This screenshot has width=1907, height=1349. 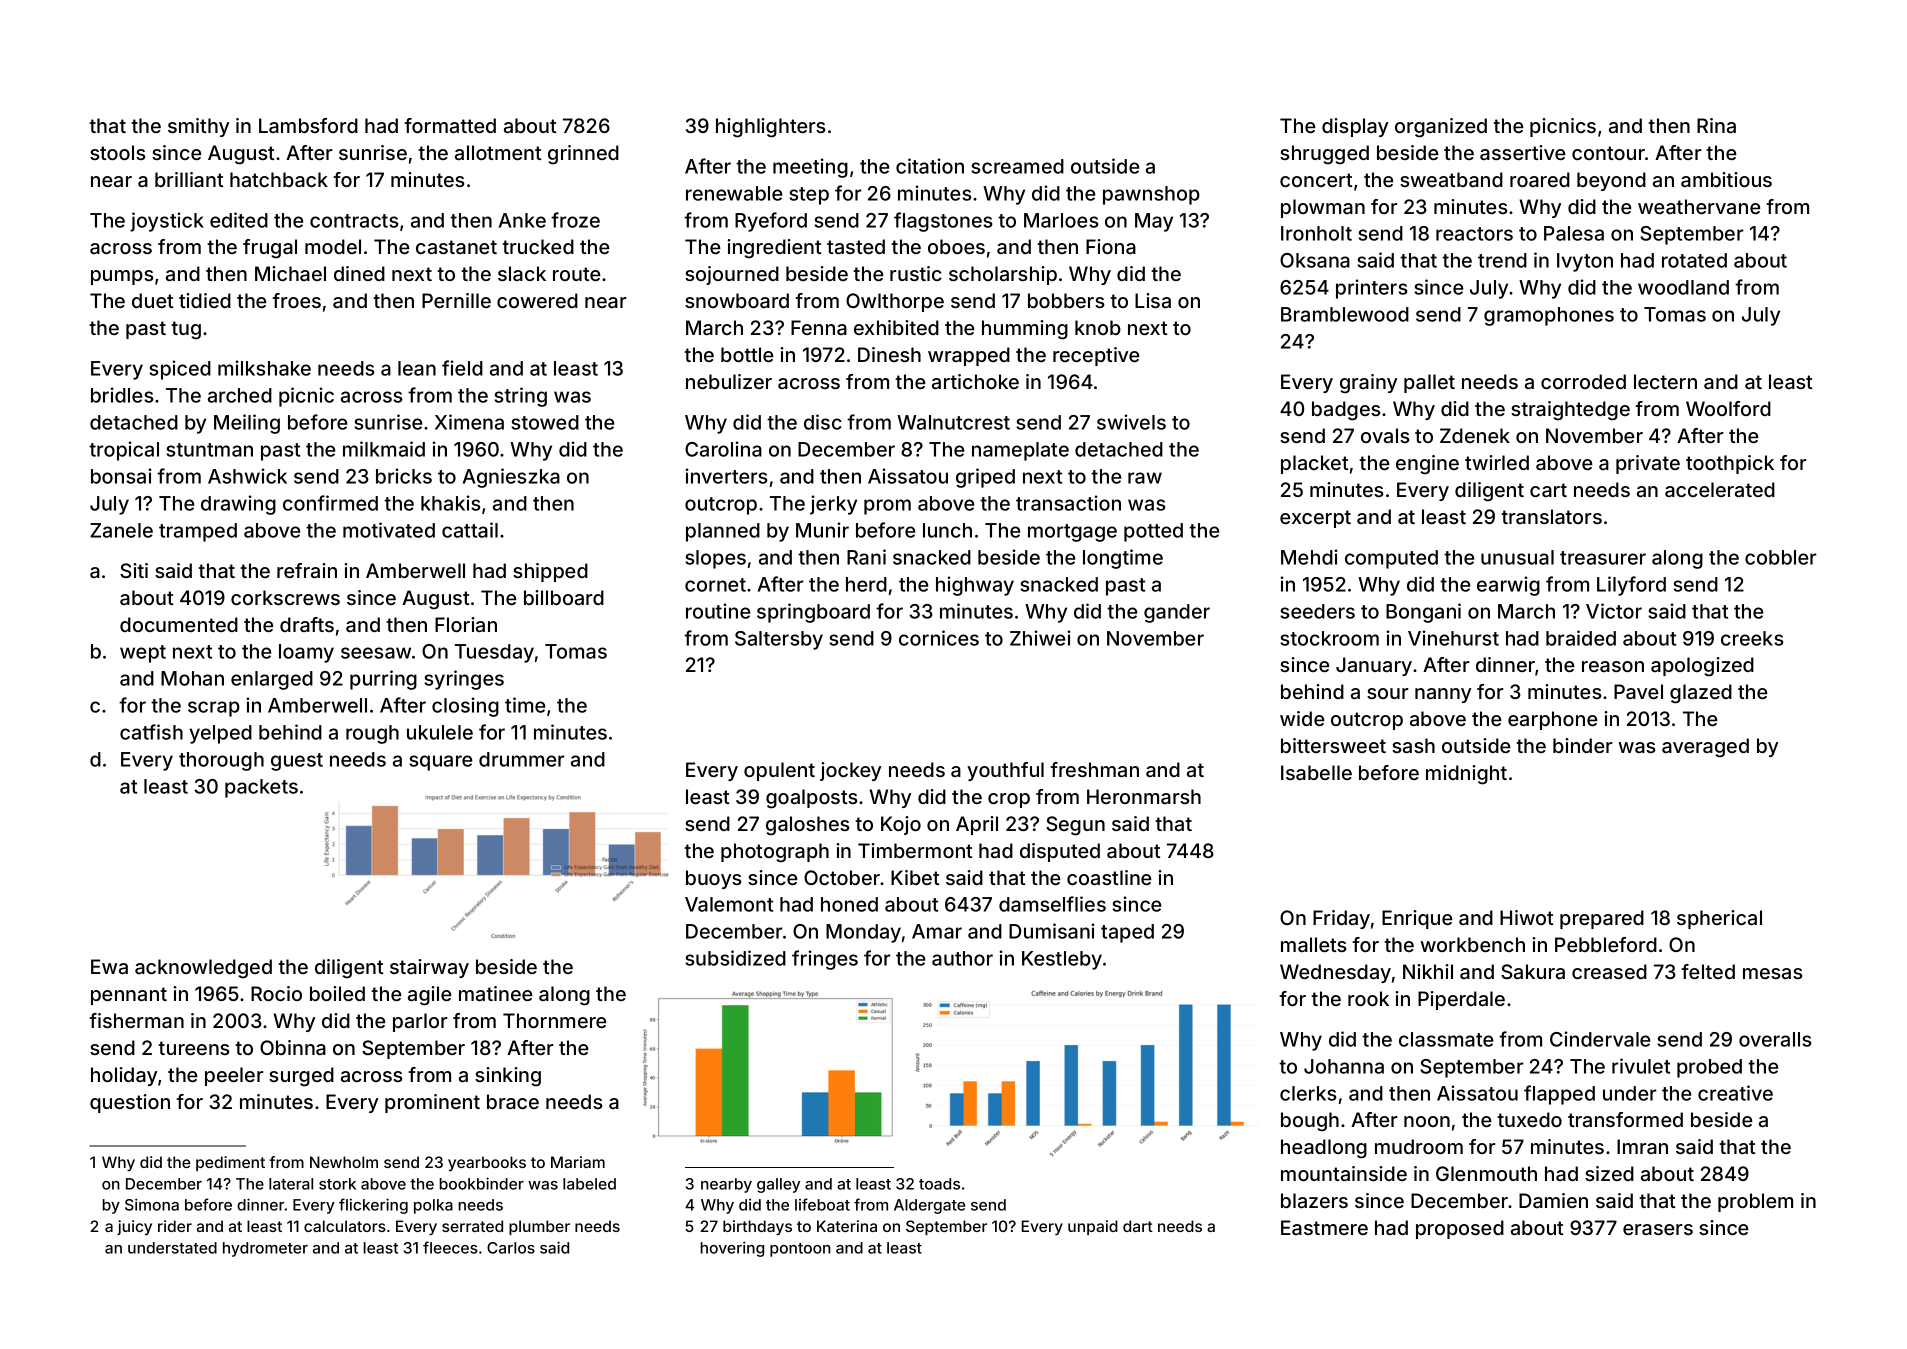 I want to click on highlighters, so click(x=770, y=128).
